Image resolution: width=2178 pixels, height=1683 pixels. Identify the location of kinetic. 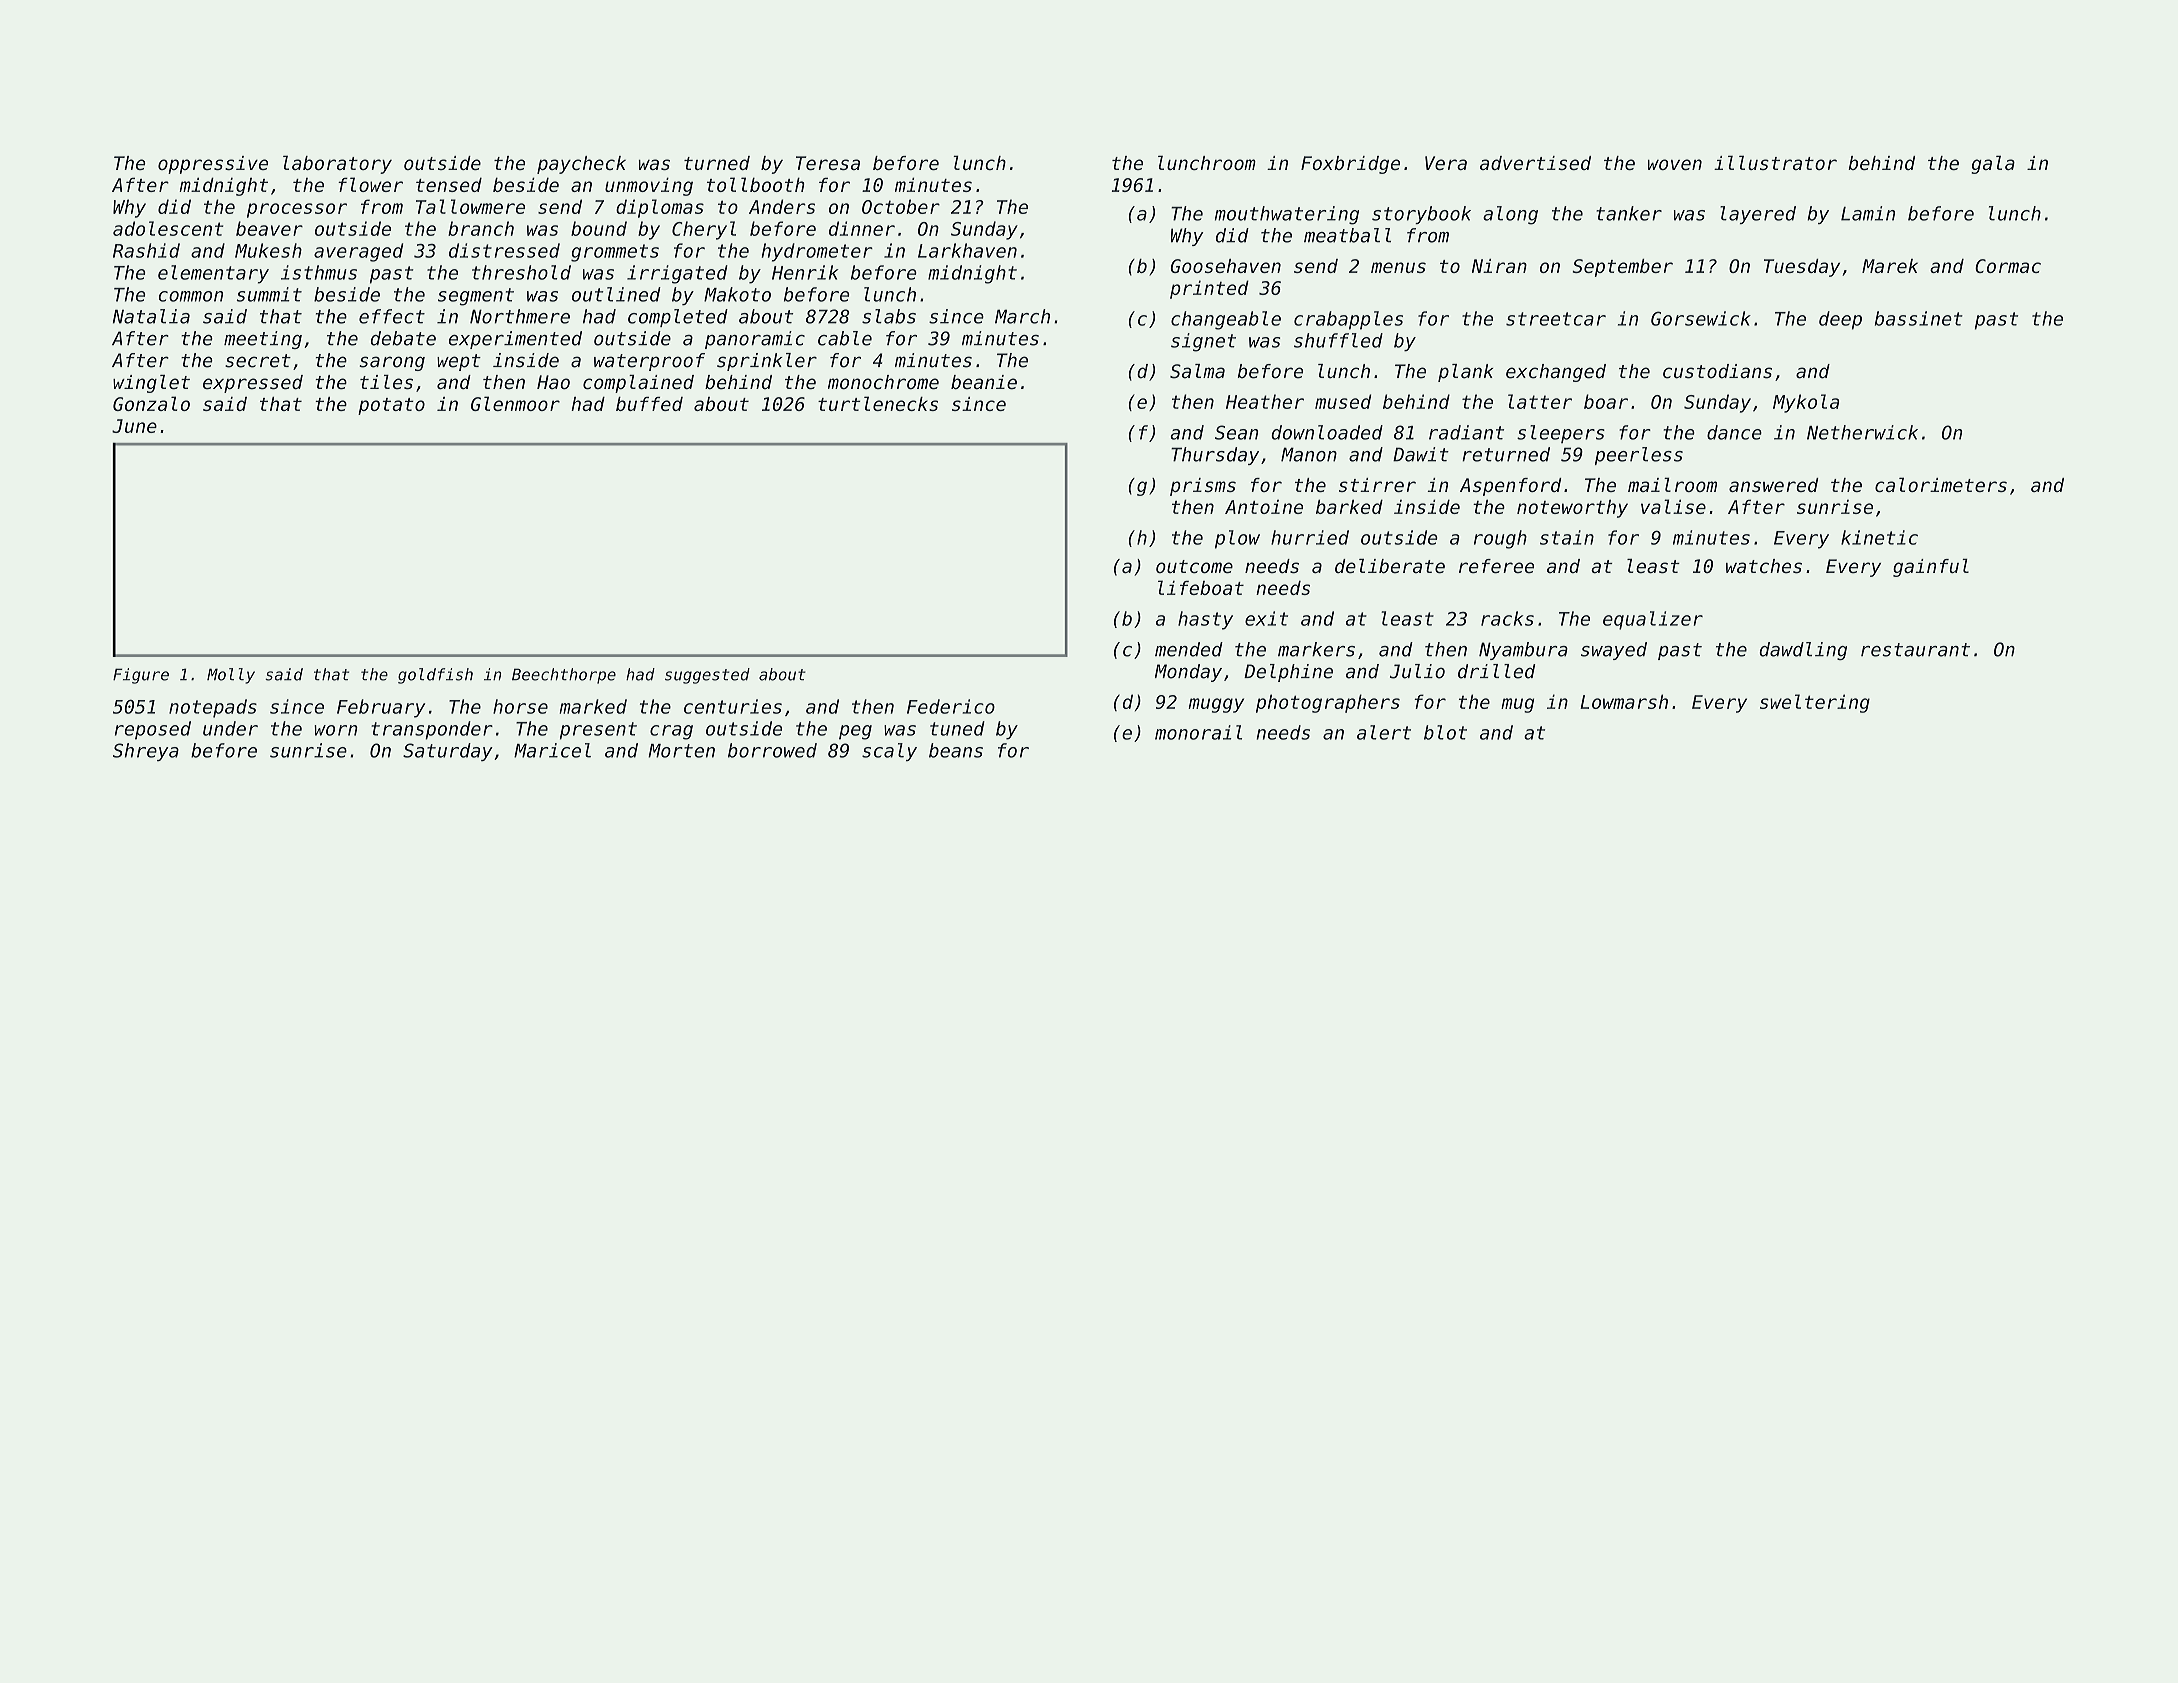
(1879, 537).
